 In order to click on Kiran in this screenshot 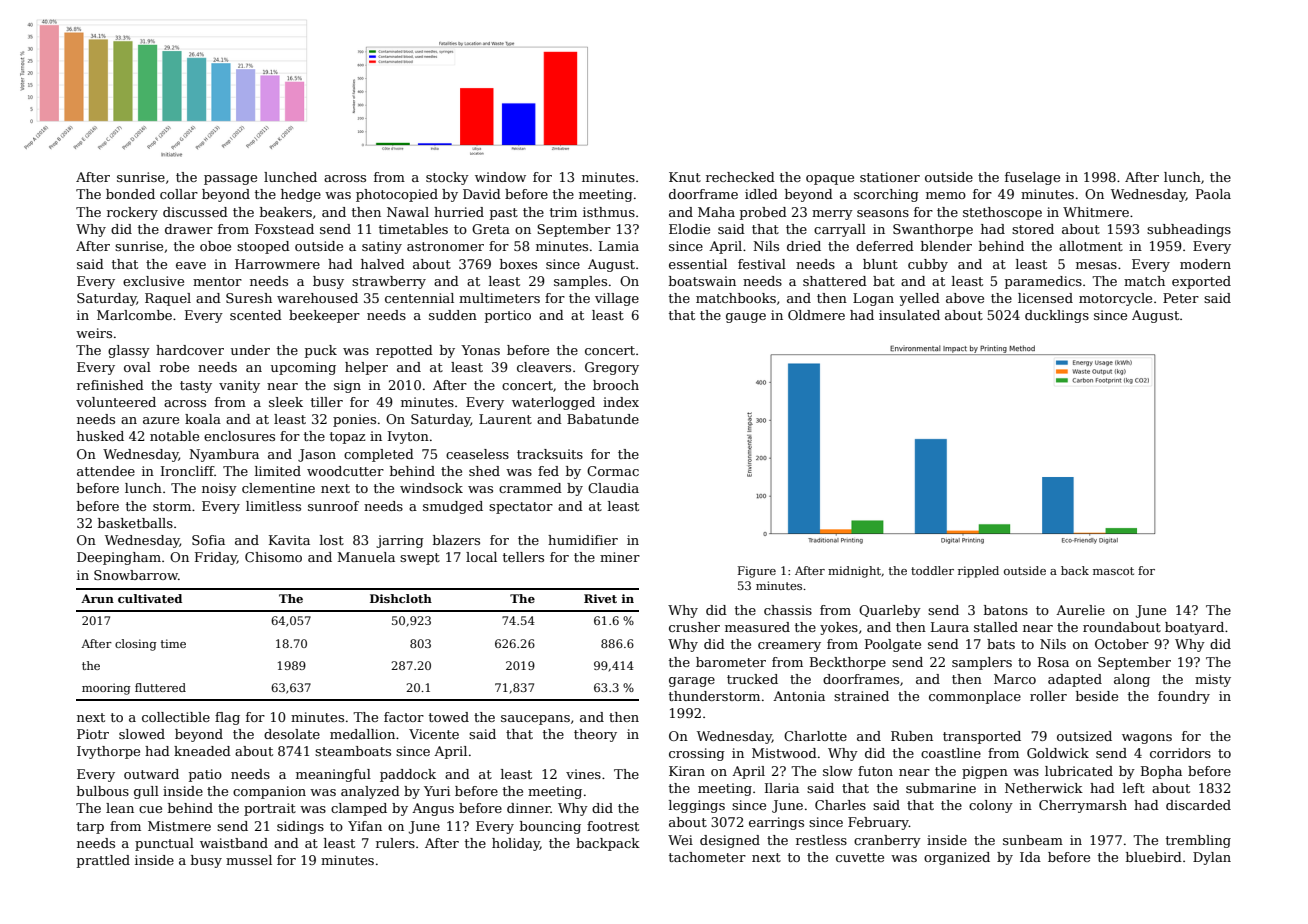, I will do `click(687, 771)`.
